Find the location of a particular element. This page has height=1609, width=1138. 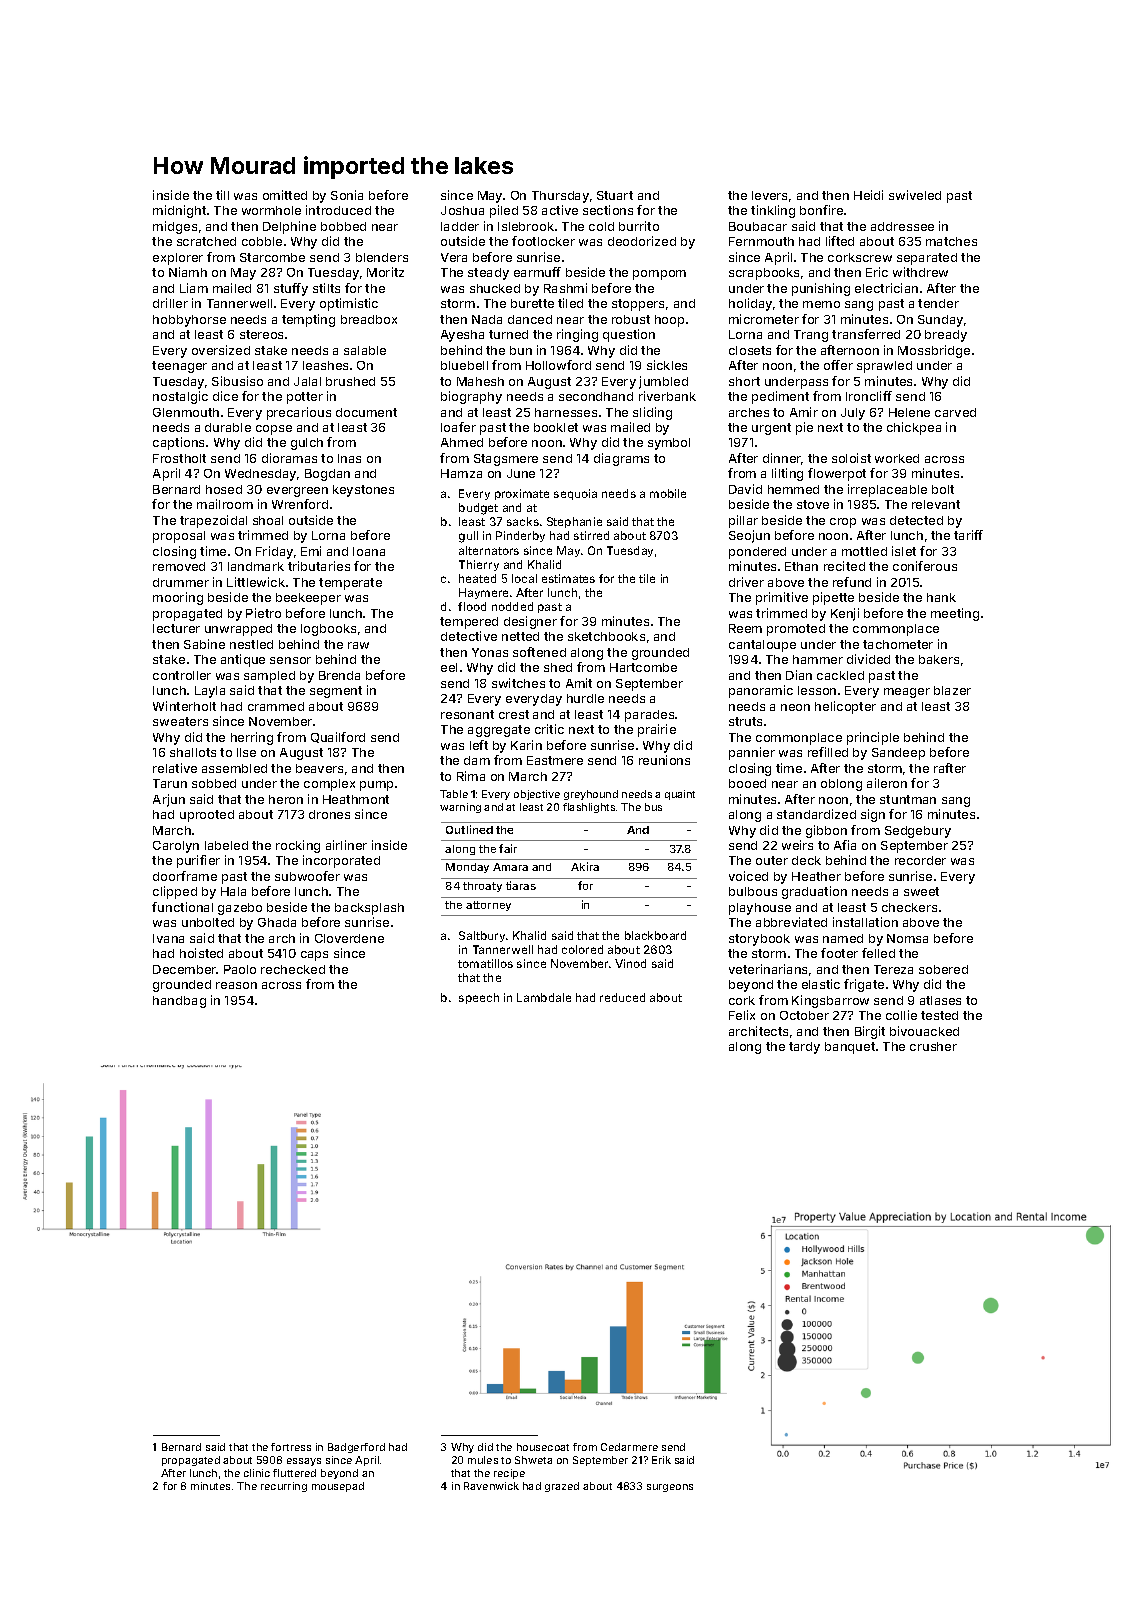

Lambdale is located at coordinates (544, 997).
